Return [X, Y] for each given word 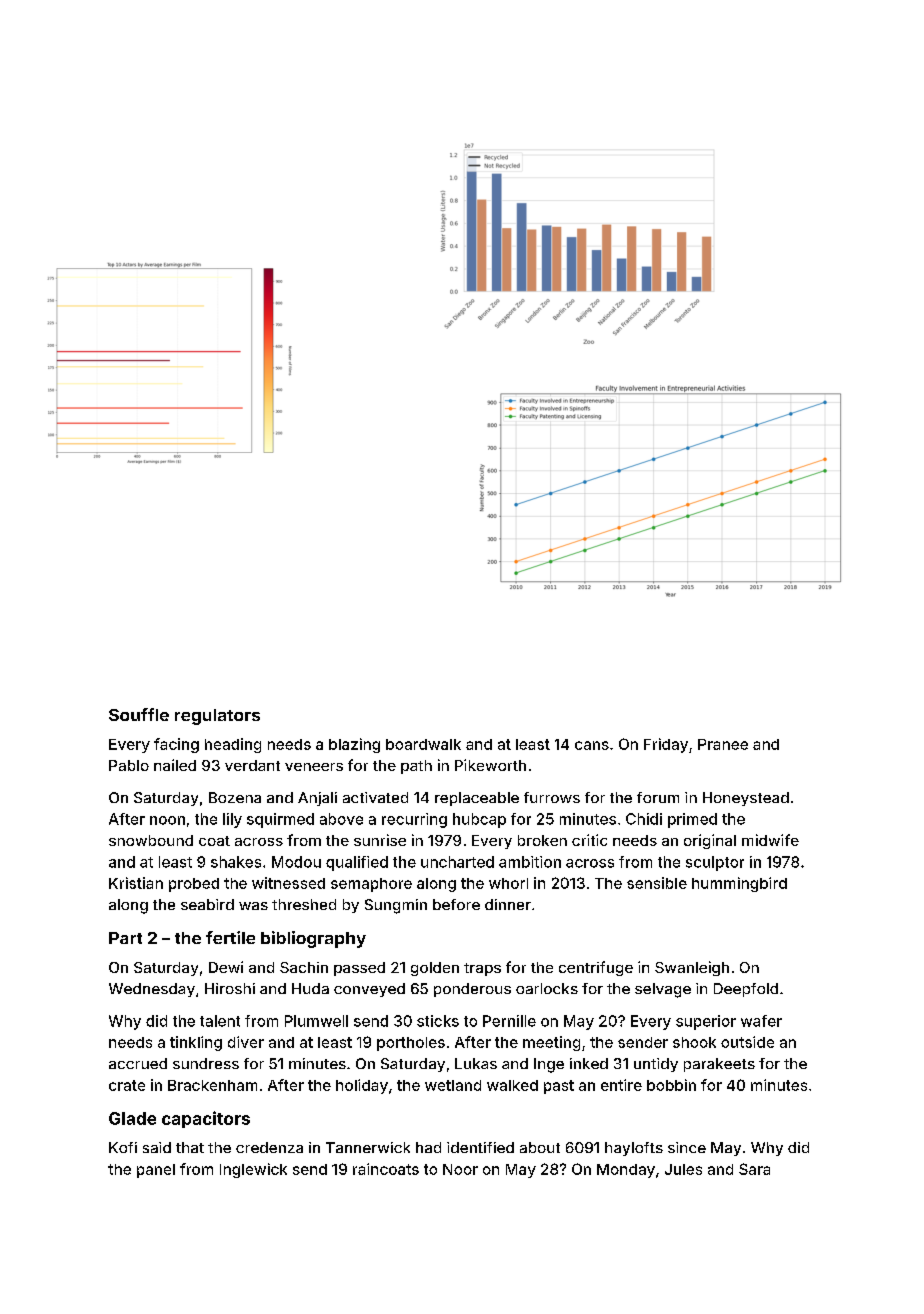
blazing [354, 745]
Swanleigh [692, 968]
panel [156, 1171]
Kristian [136, 883]
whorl [508, 883]
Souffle [139, 714]
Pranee [723, 744]
